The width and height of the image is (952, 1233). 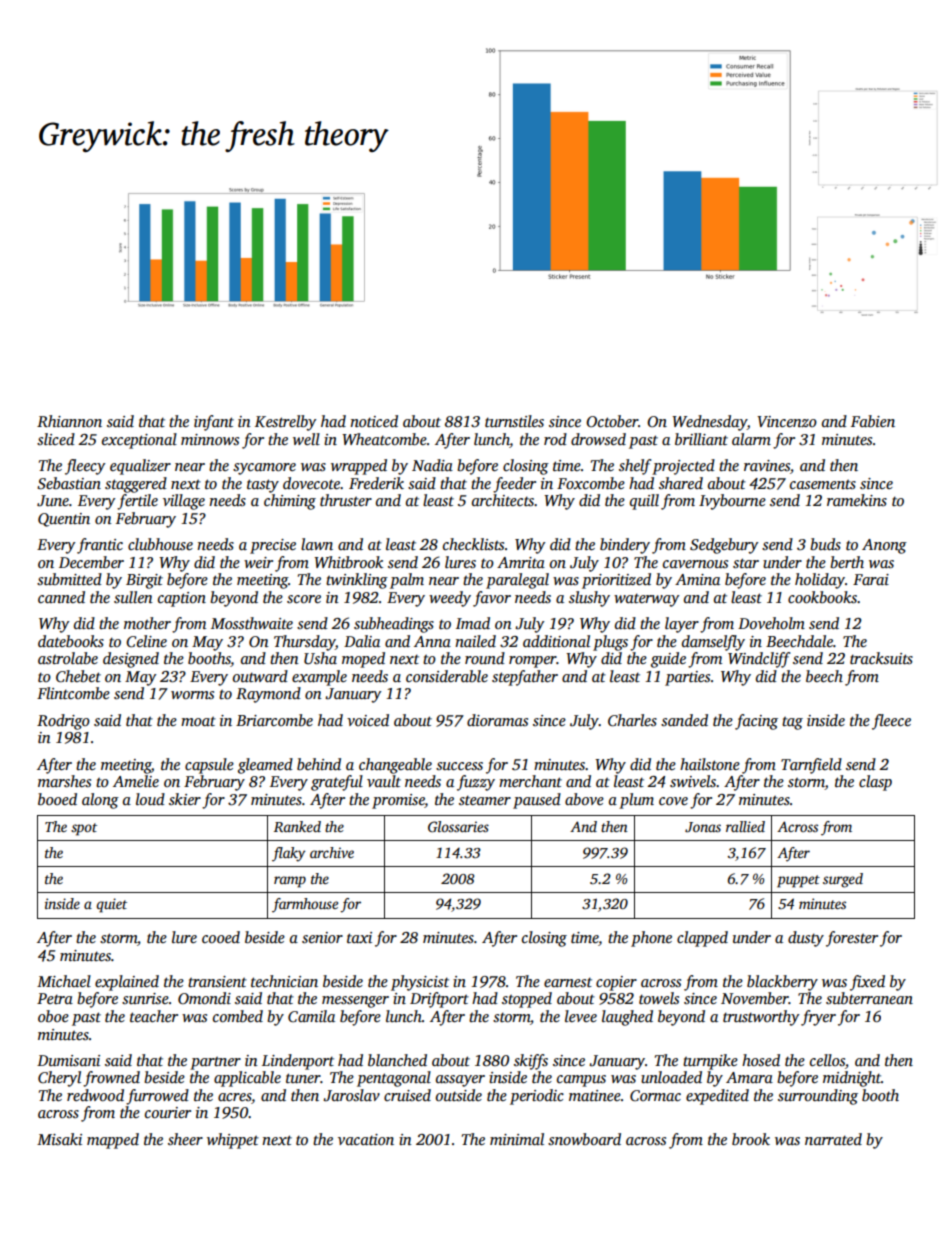 What do you see at coordinates (820, 581) in the image?
I see `holiday` at bounding box center [820, 581].
